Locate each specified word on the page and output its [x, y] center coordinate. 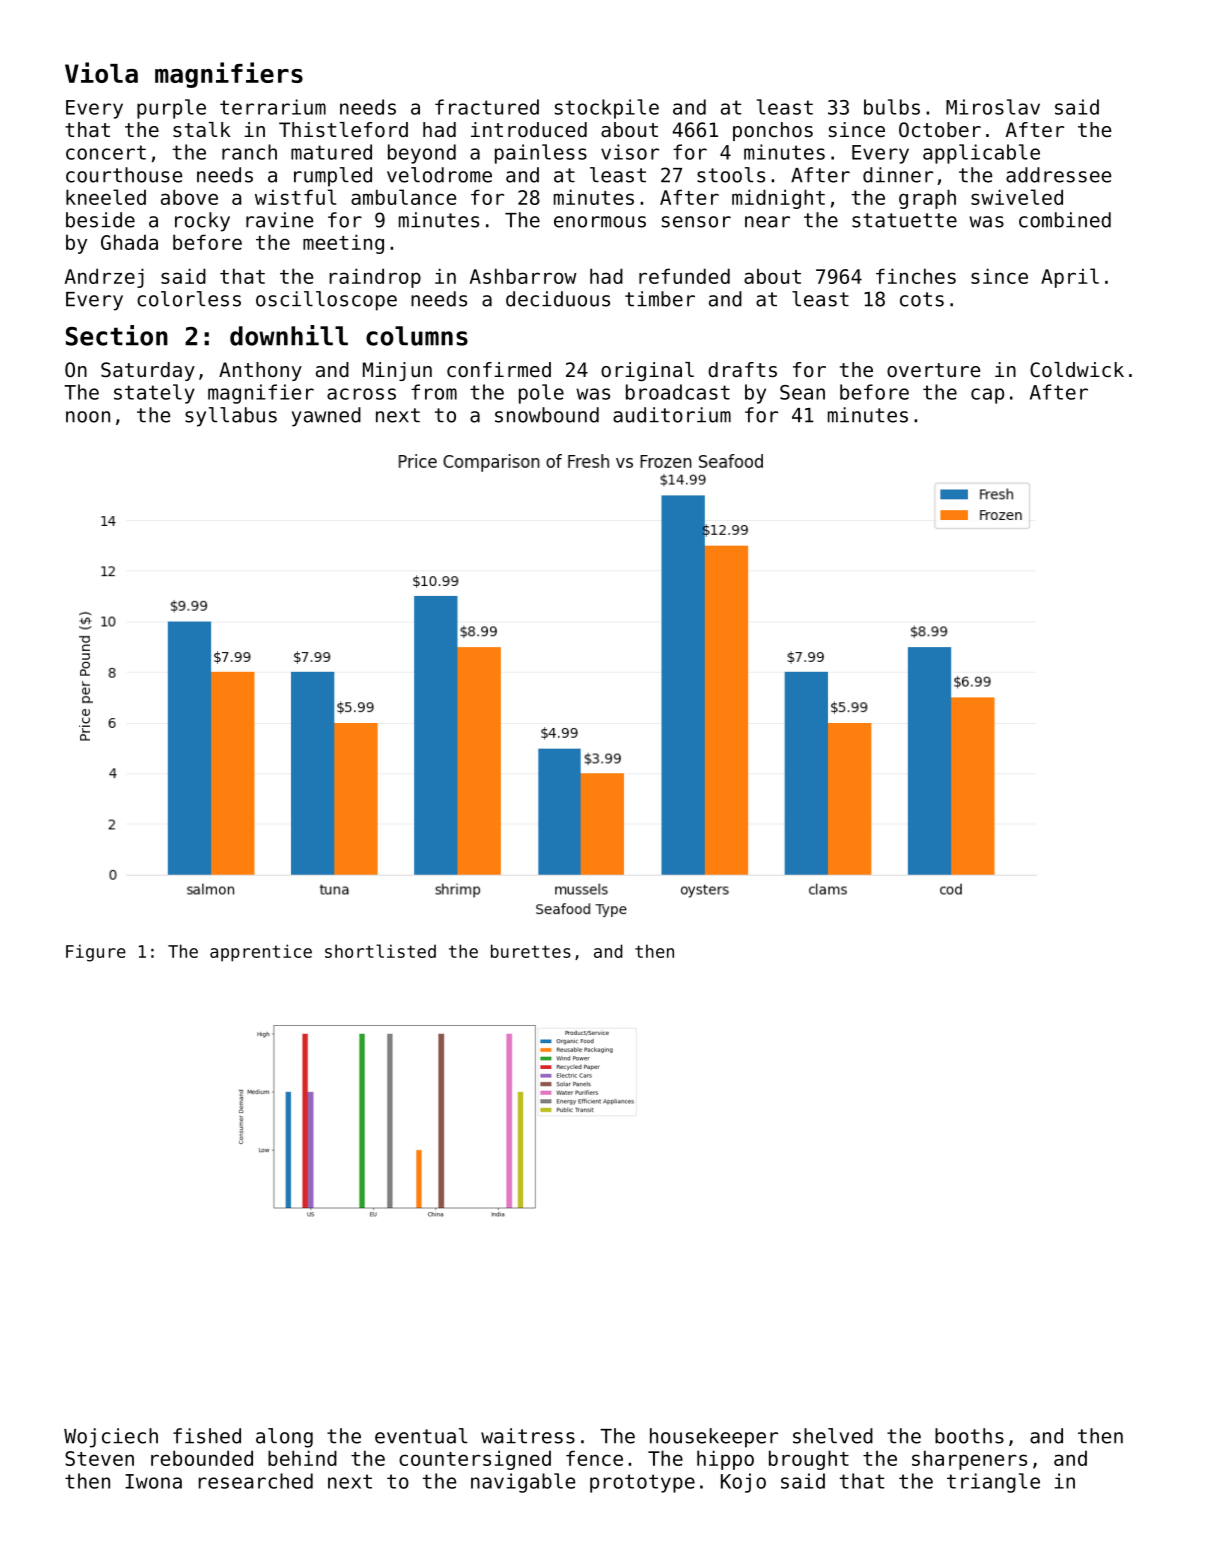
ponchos [773, 131]
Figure [96, 953]
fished [207, 1436]
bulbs [892, 107]
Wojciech [111, 1438]
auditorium [672, 415]
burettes [531, 951]
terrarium [273, 107]
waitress [528, 1436]
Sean [802, 392]
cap [987, 396]
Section [117, 335]
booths [969, 1436]
